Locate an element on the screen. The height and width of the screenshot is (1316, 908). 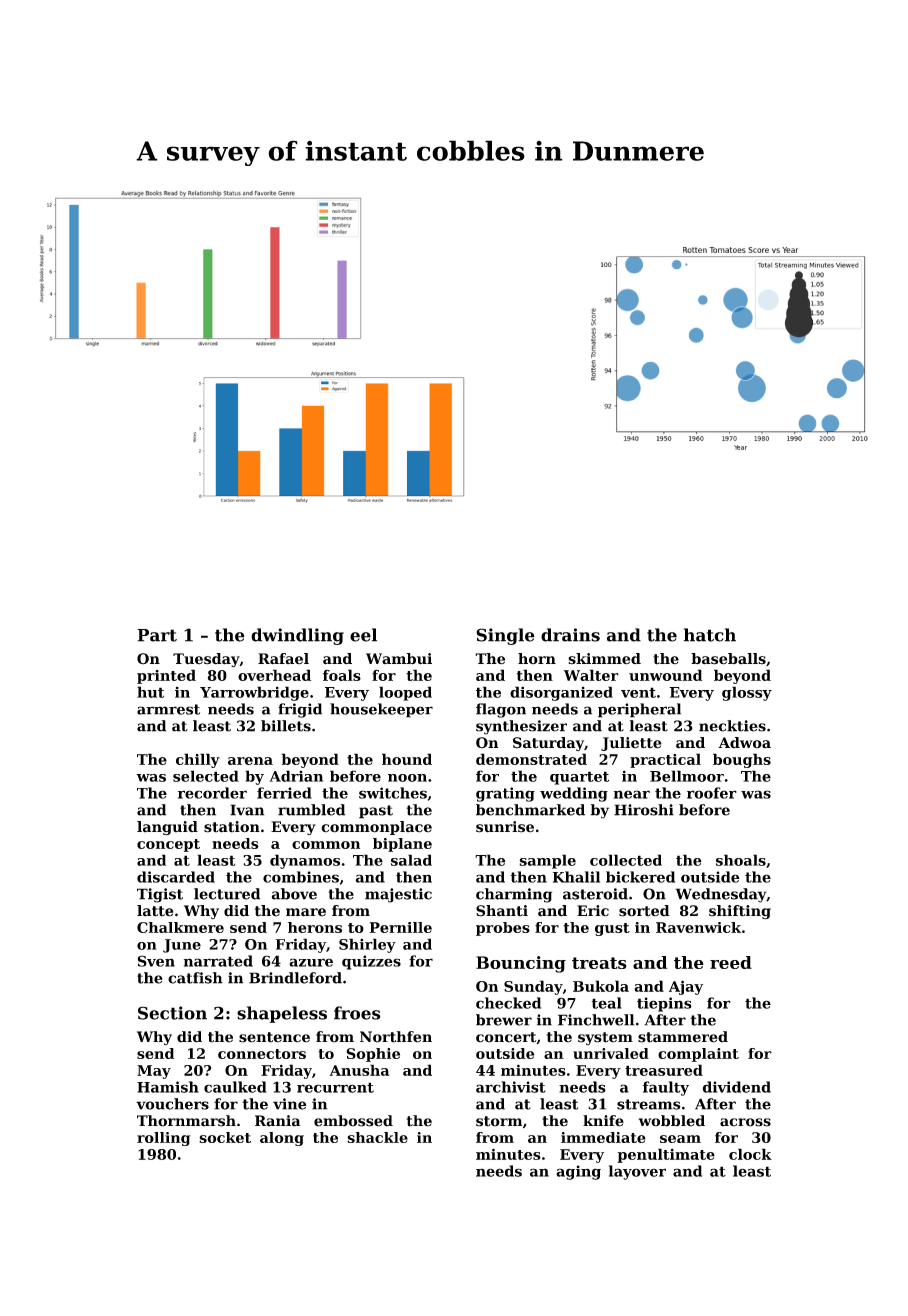
Bellmoor is located at coordinates (687, 776).
